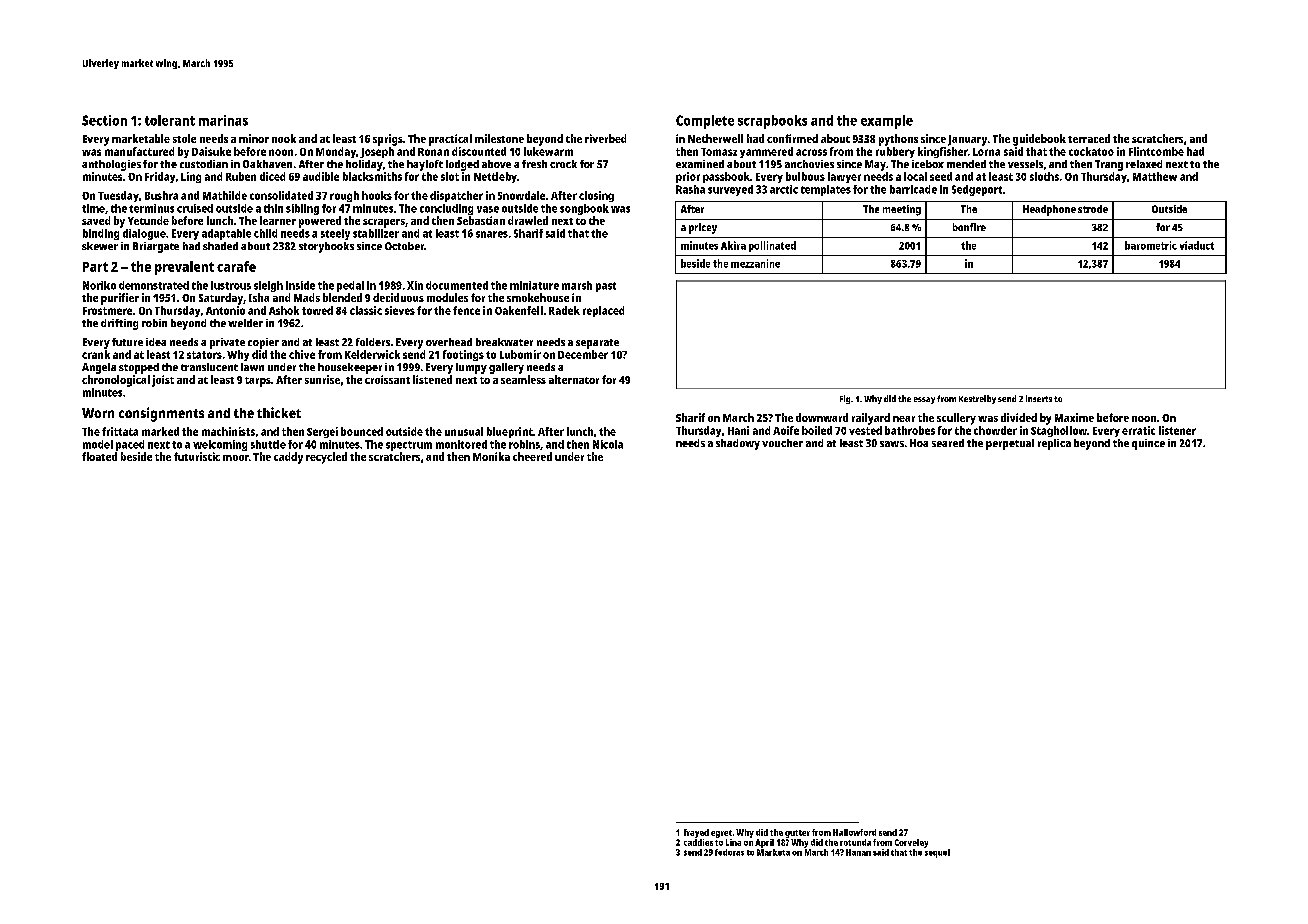  Describe the element at coordinates (967, 140) in the image. I see `January` at that location.
